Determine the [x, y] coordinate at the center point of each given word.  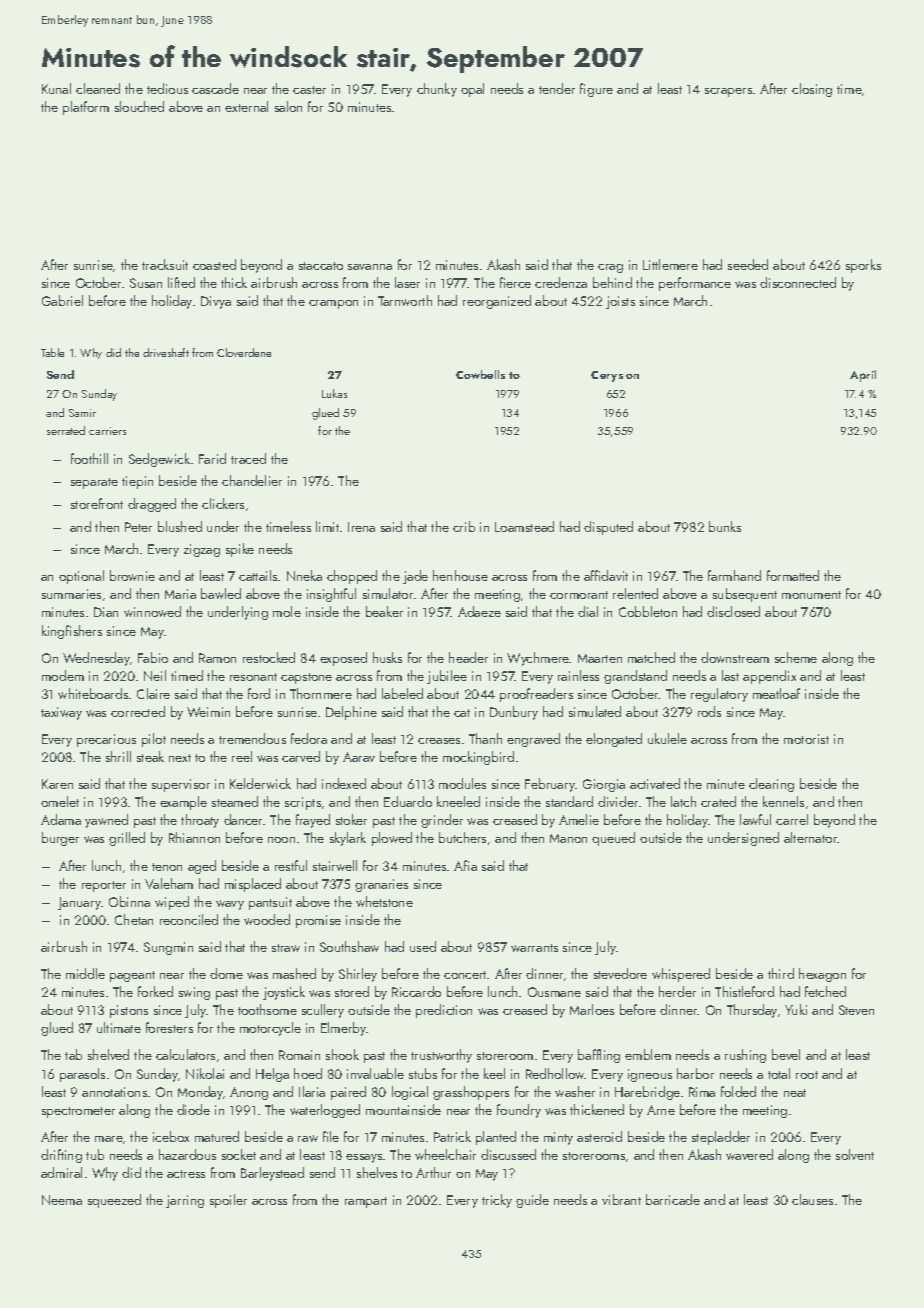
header [468, 657]
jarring [185, 1201]
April [863, 376]
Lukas [334, 393]
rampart [366, 1202]
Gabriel [62, 300]
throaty [200, 821]
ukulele [667, 738]
